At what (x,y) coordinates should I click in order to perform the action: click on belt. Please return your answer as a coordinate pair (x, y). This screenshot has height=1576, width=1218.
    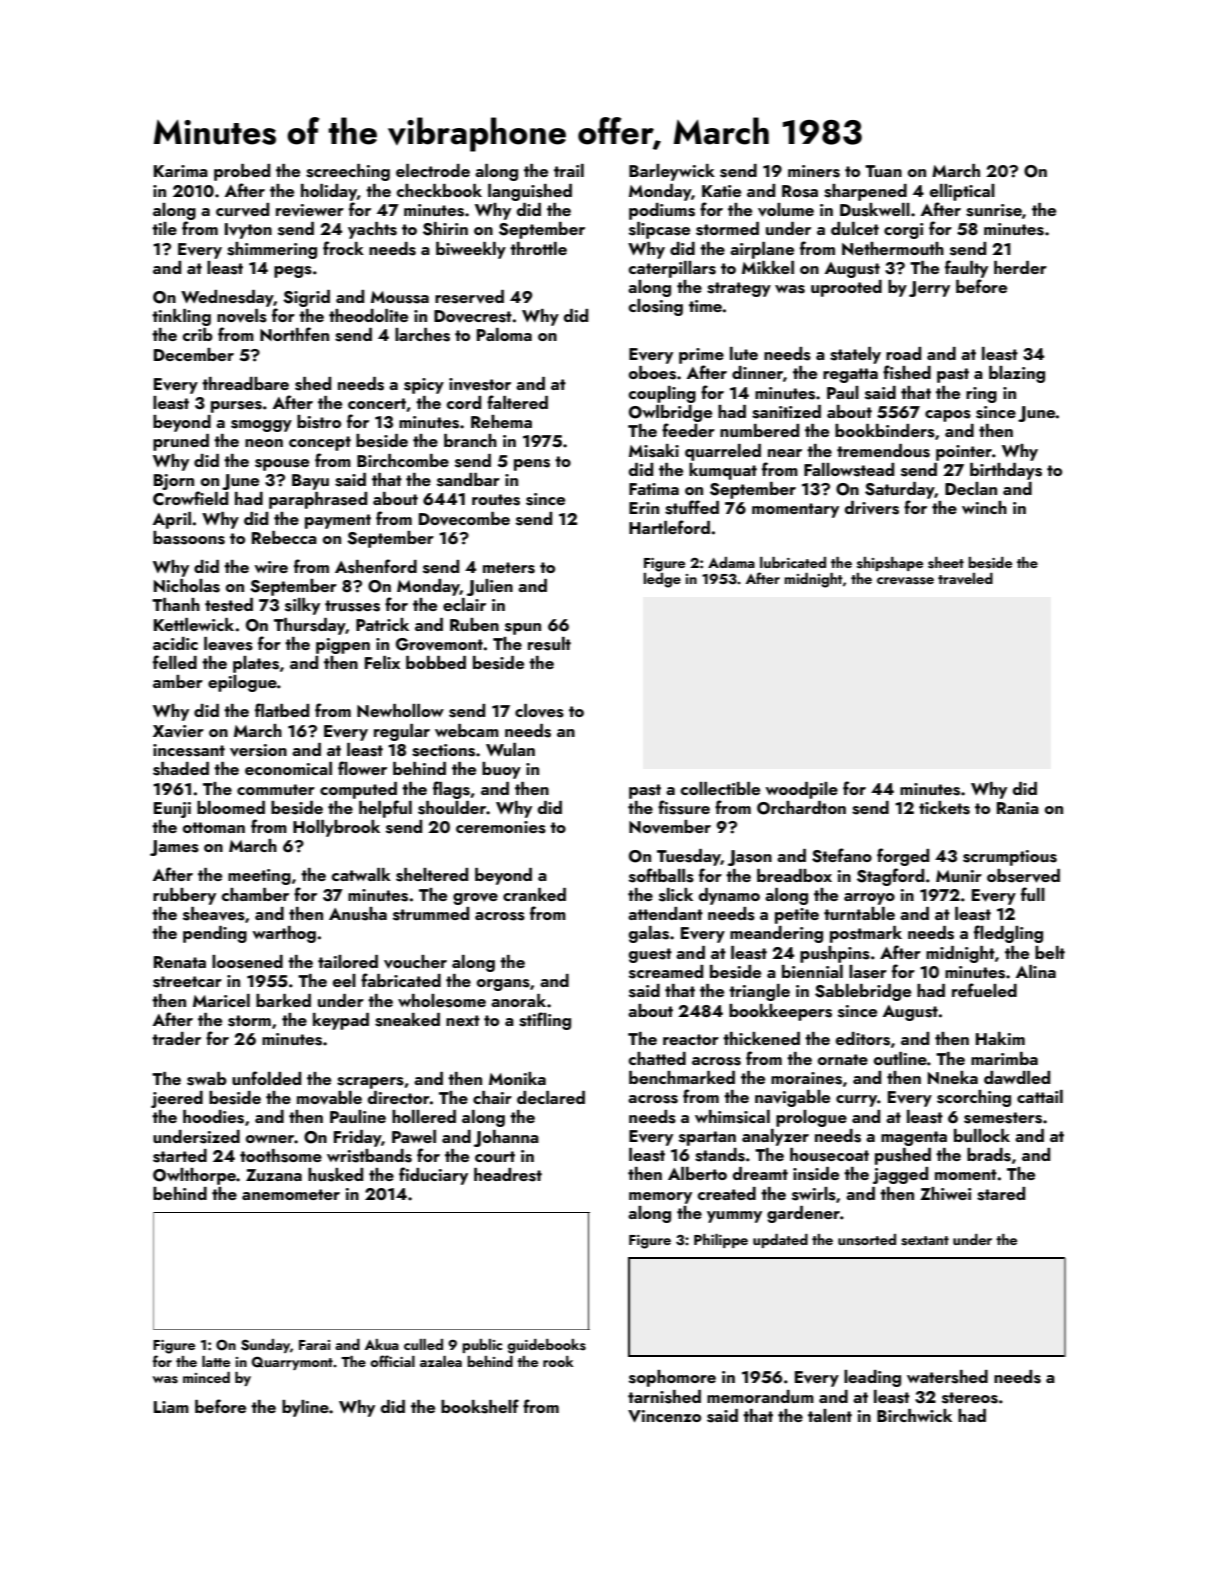
    Looking at the image, I should click on (1050, 952).
